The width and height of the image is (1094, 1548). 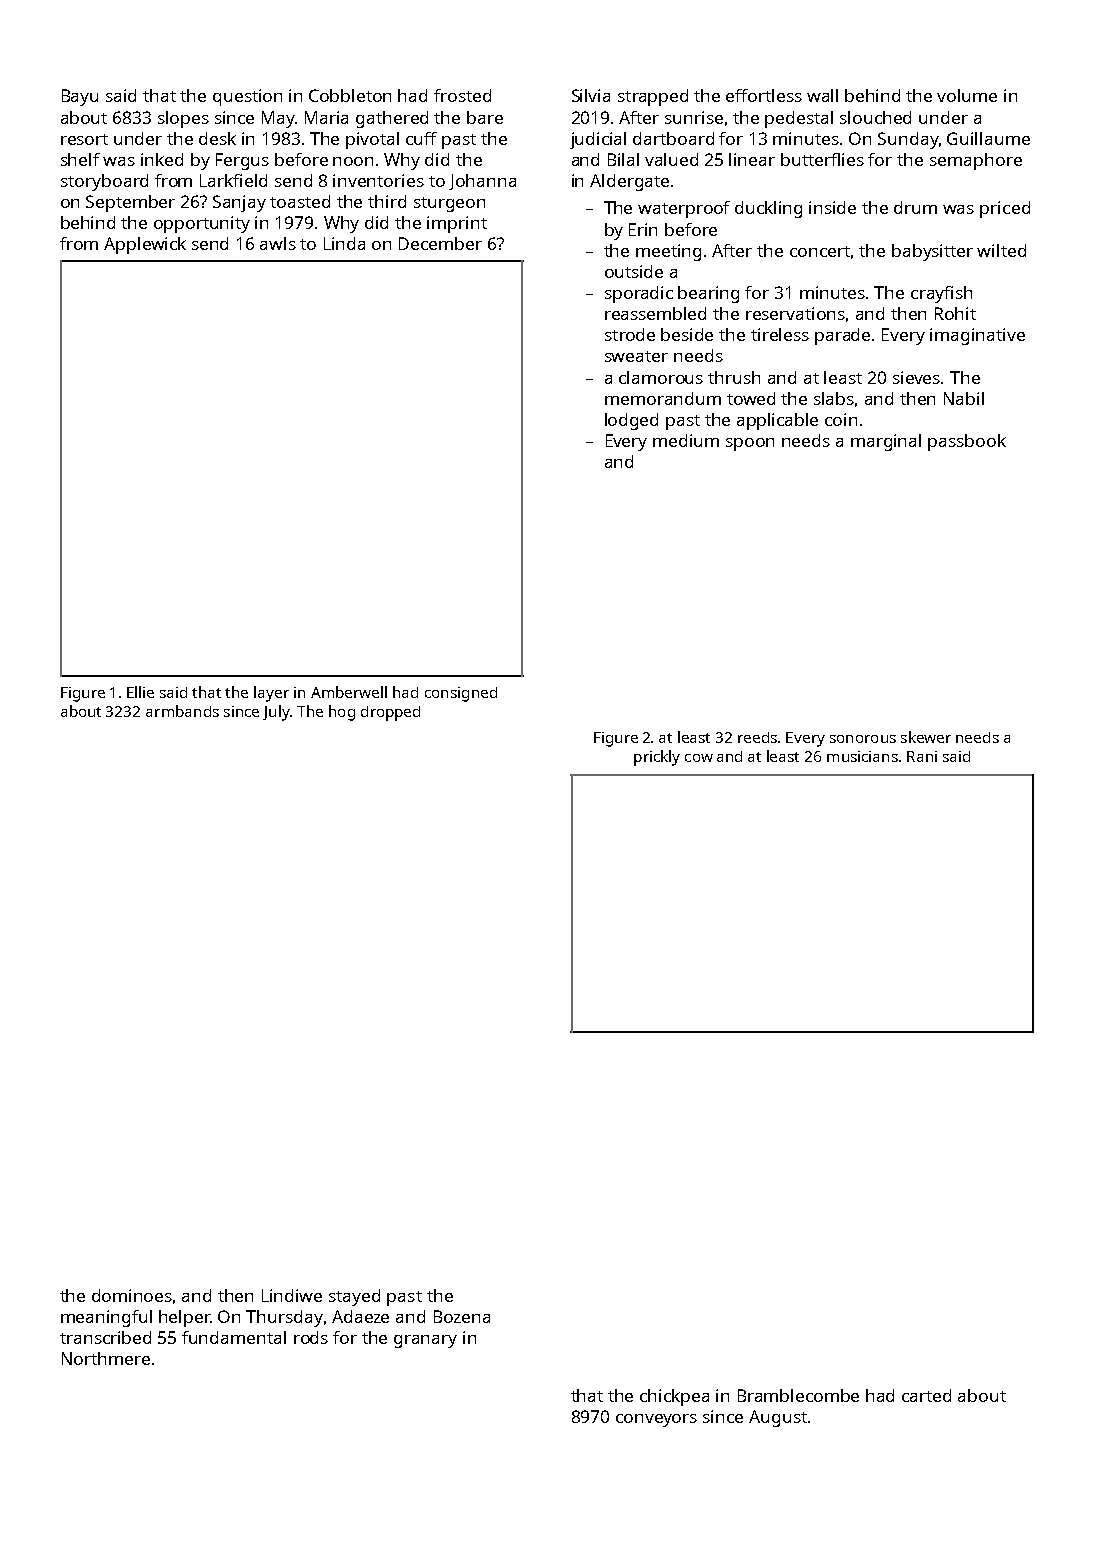 What do you see at coordinates (673, 138) in the image?
I see `dartboard` at bounding box center [673, 138].
